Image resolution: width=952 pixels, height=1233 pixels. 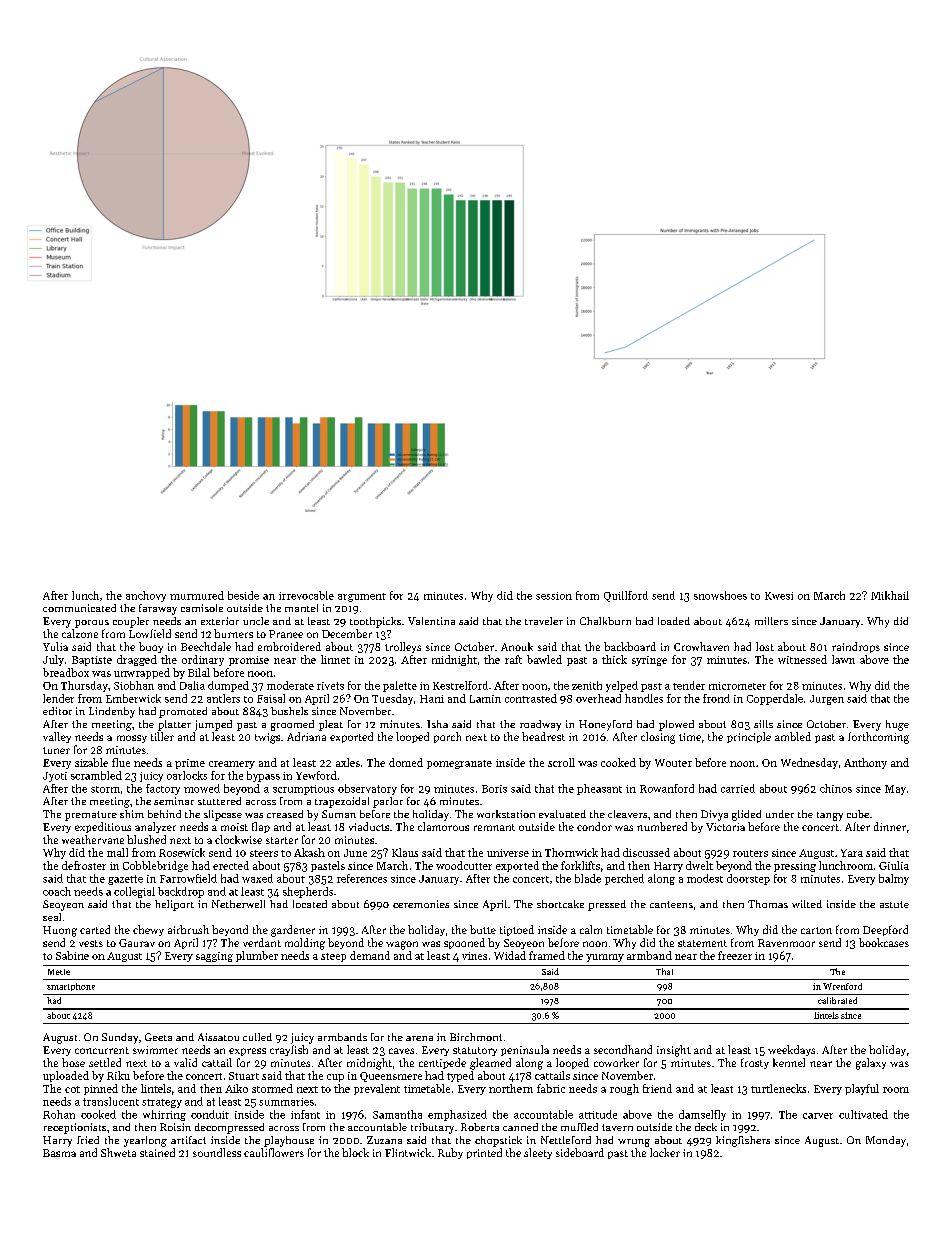 What do you see at coordinates (419, 1038) in the page?
I see `arena` at bounding box center [419, 1038].
